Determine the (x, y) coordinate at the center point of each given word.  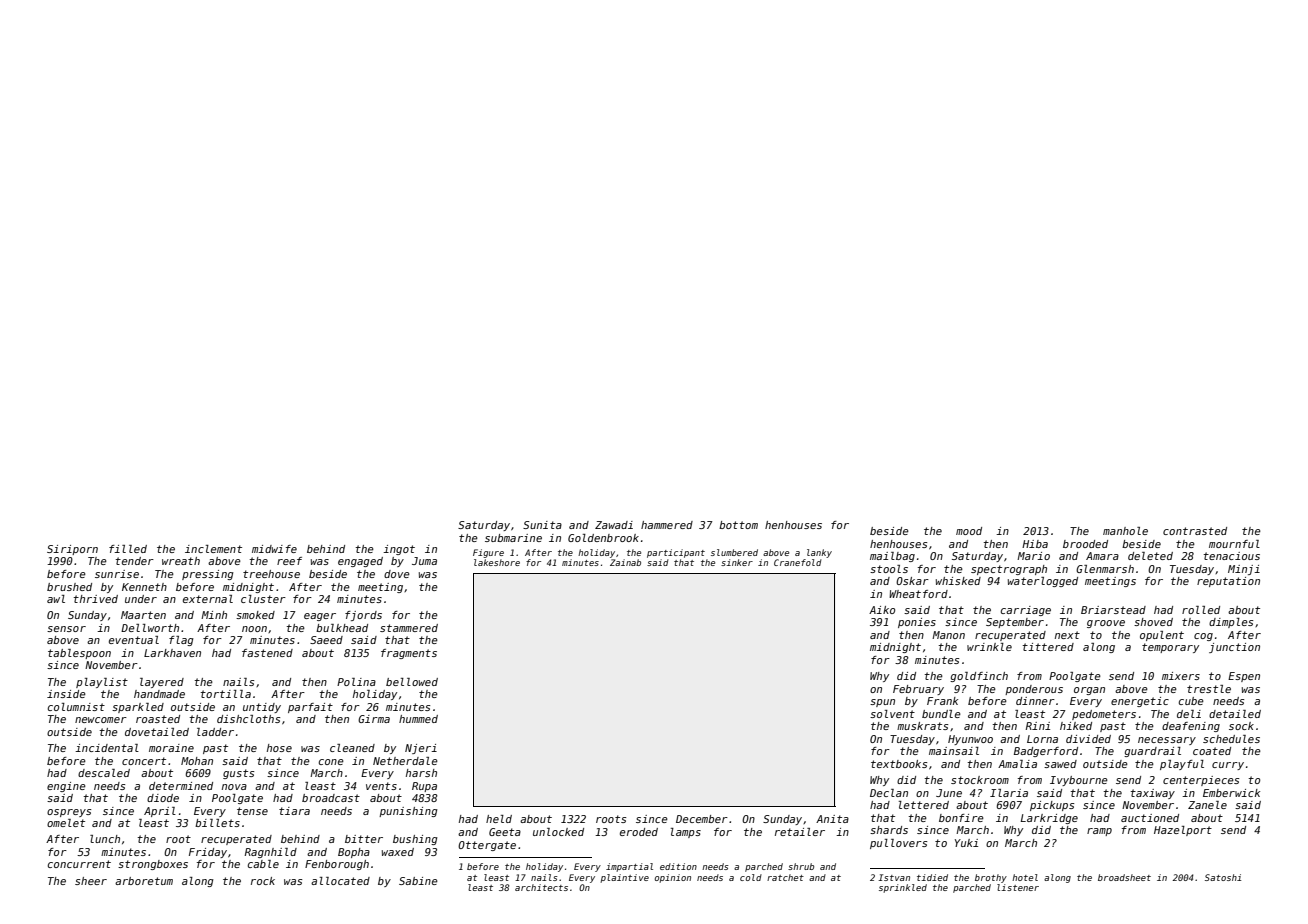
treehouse (271, 574)
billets (217, 823)
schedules (1231, 739)
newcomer (101, 720)
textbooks (899, 764)
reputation (1228, 582)
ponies (917, 623)
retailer (800, 832)
